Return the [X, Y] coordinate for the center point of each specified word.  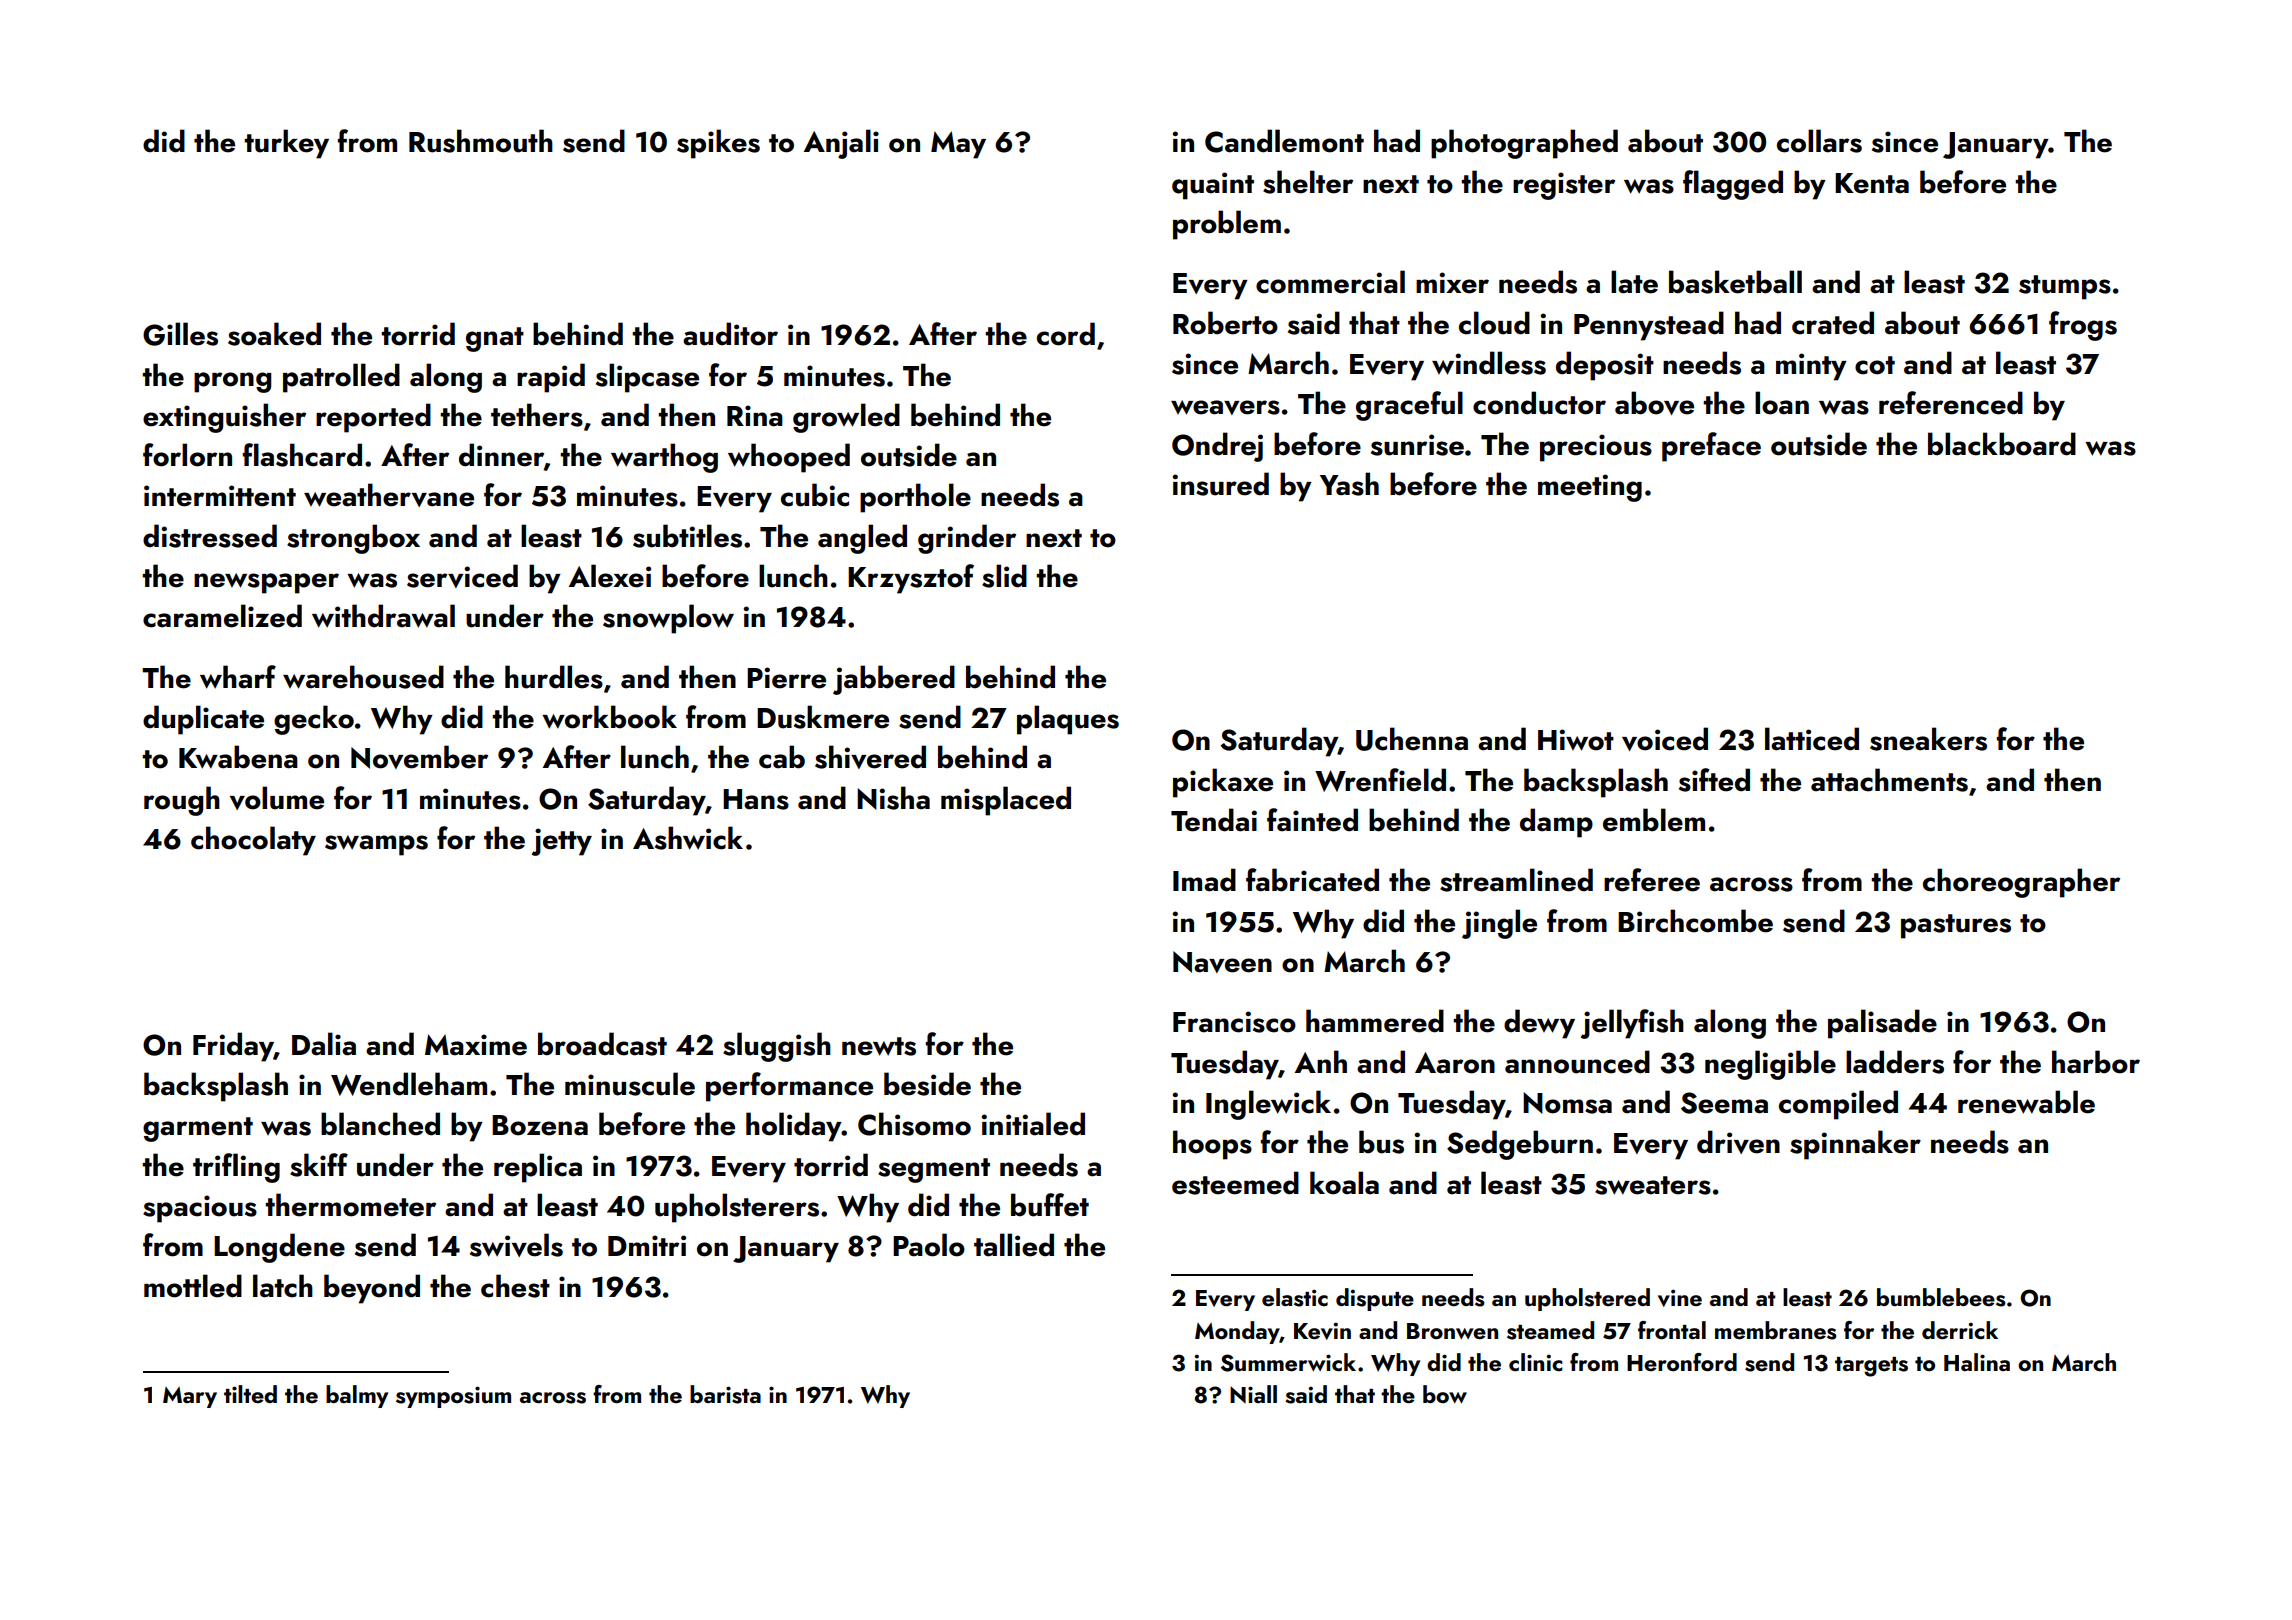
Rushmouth [481, 141]
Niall [1253, 1394]
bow [1445, 1394]
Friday [233, 1047]
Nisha [893, 798]
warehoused [363, 677]
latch [283, 1286]
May [958, 145]
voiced [1665, 739]
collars [1819, 141]
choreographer [2021, 883]
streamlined [1516, 880]
